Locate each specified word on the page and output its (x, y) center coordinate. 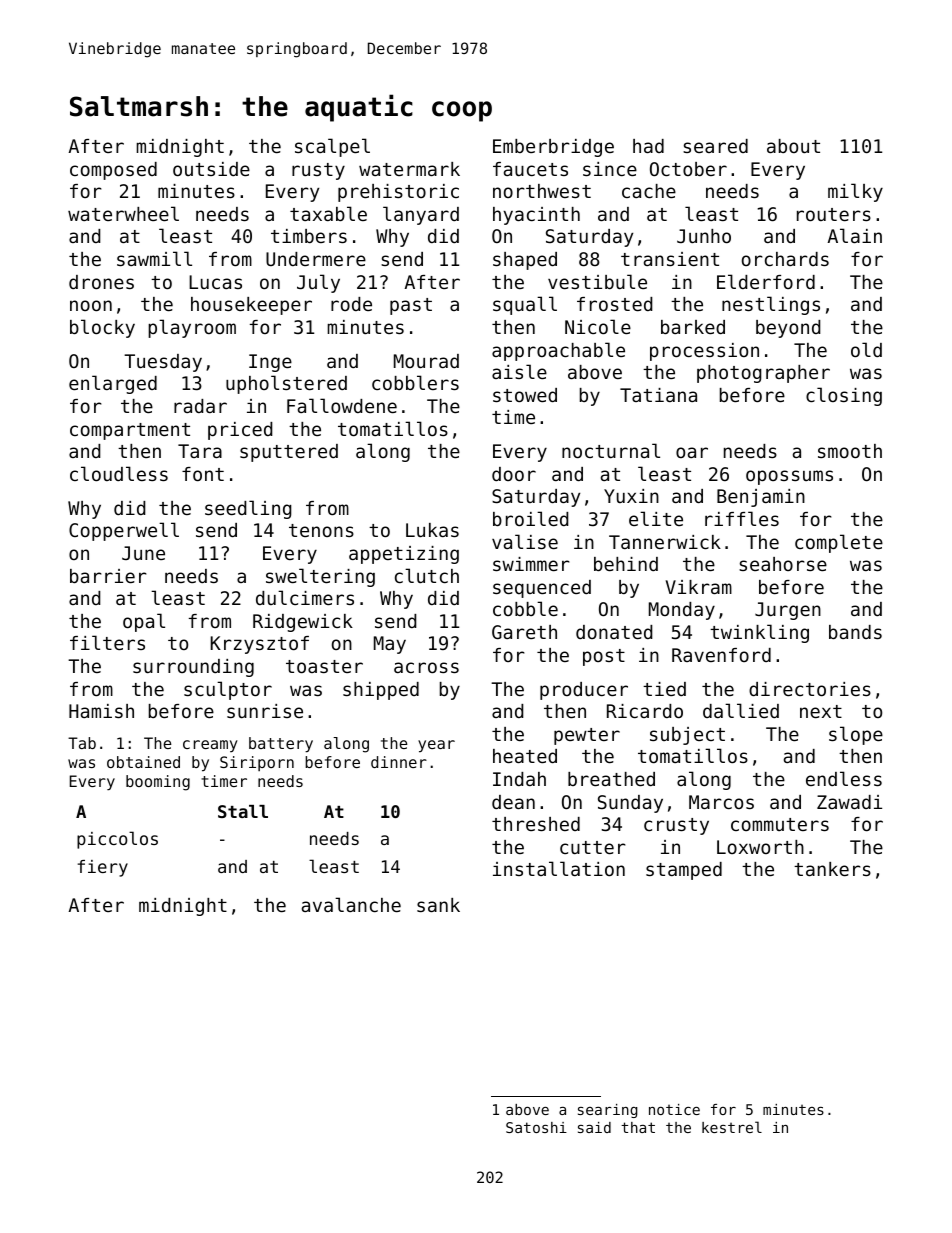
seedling (248, 509)
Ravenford (721, 655)
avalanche (351, 904)
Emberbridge (553, 148)
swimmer (531, 564)
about (793, 146)
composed (113, 171)
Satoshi (536, 1127)
